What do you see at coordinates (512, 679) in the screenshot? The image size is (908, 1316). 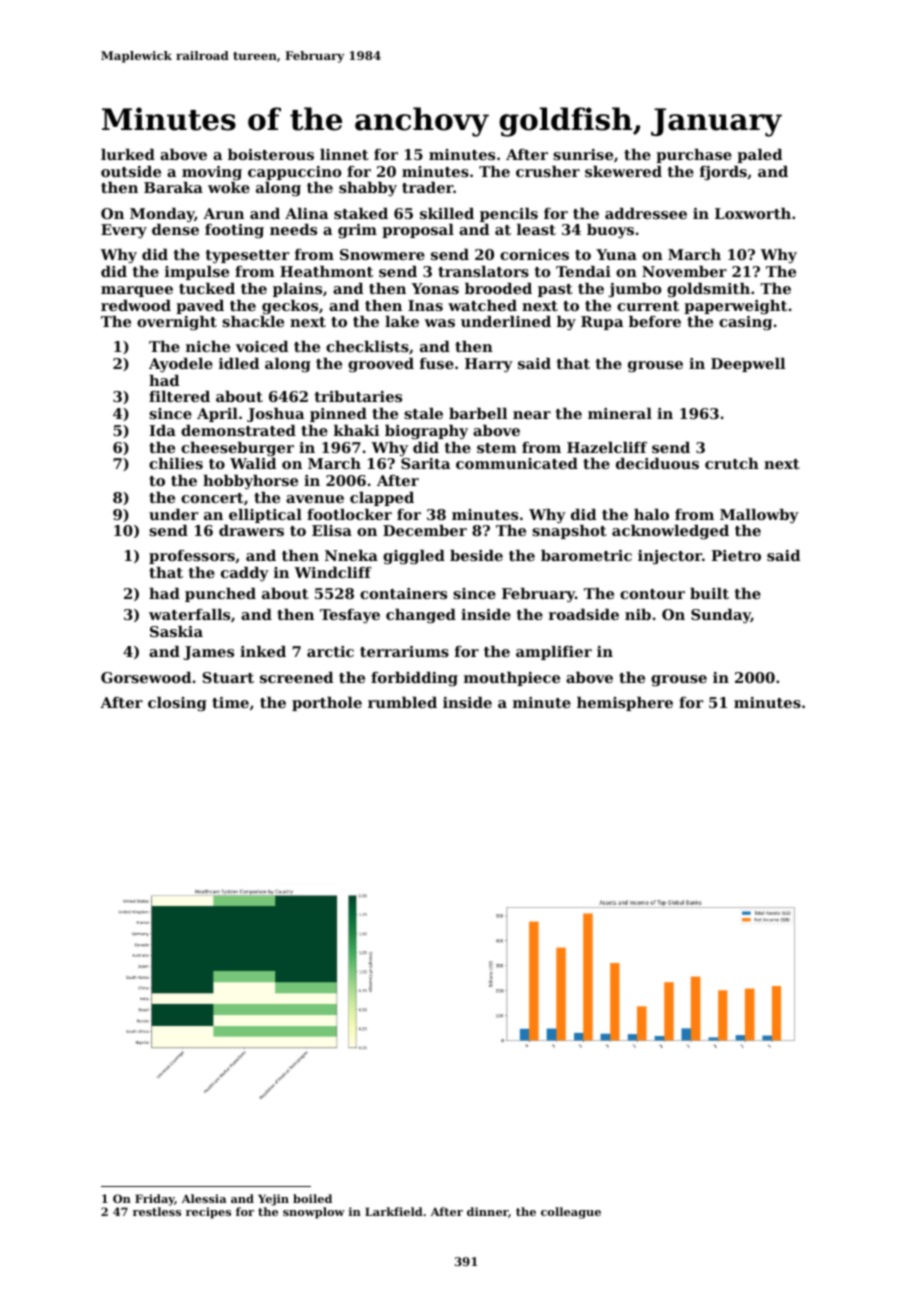 I see `mouthpiece` at bounding box center [512, 679].
